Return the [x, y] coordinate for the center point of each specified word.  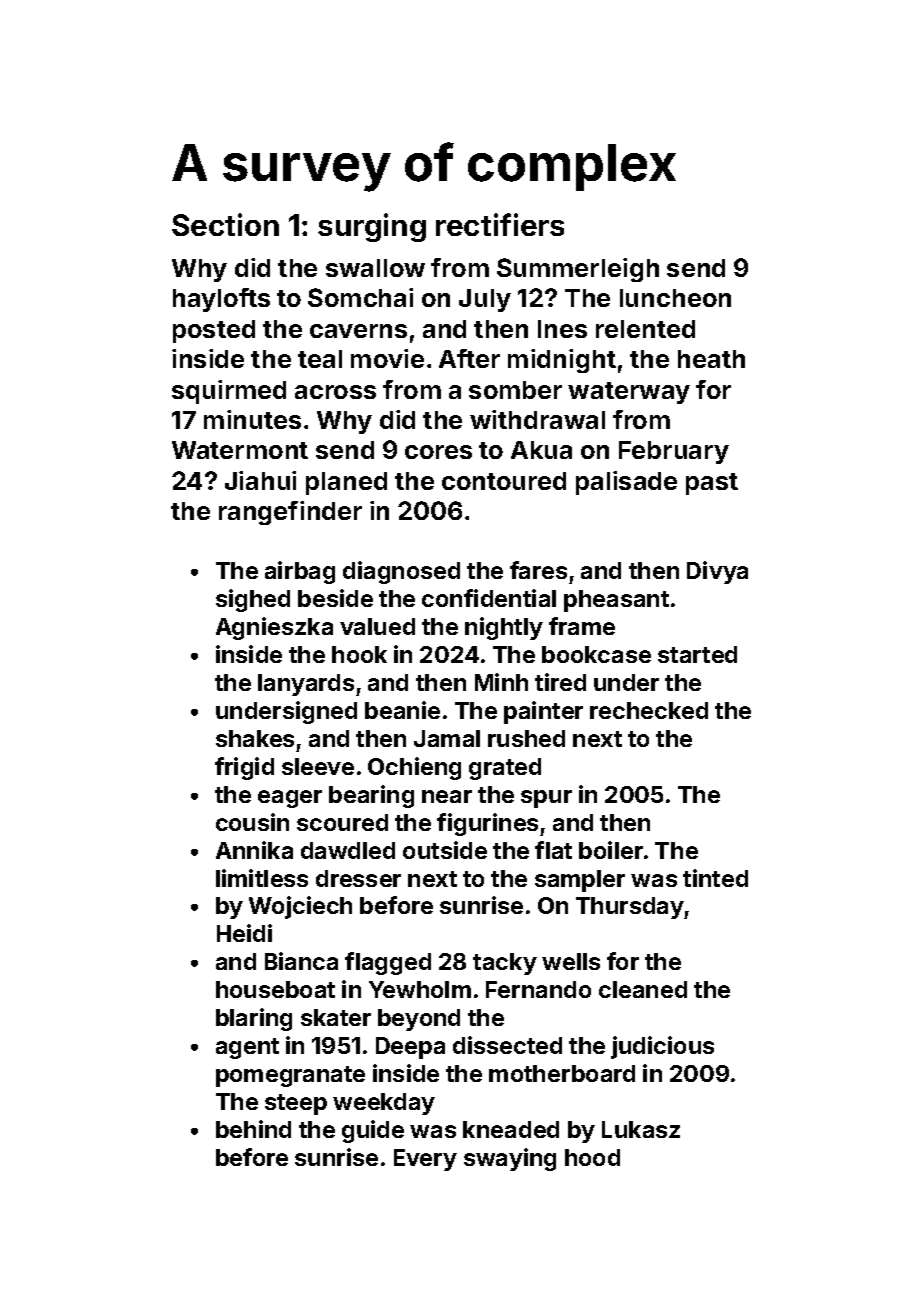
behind [253, 1129]
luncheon [675, 298]
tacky [505, 964]
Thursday [630, 908]
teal [320, 359]
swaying [510, 1159]
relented [645, 329]
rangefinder [290, 513]
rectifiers [500, 224]
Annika [254, 850]
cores [438, 452]
